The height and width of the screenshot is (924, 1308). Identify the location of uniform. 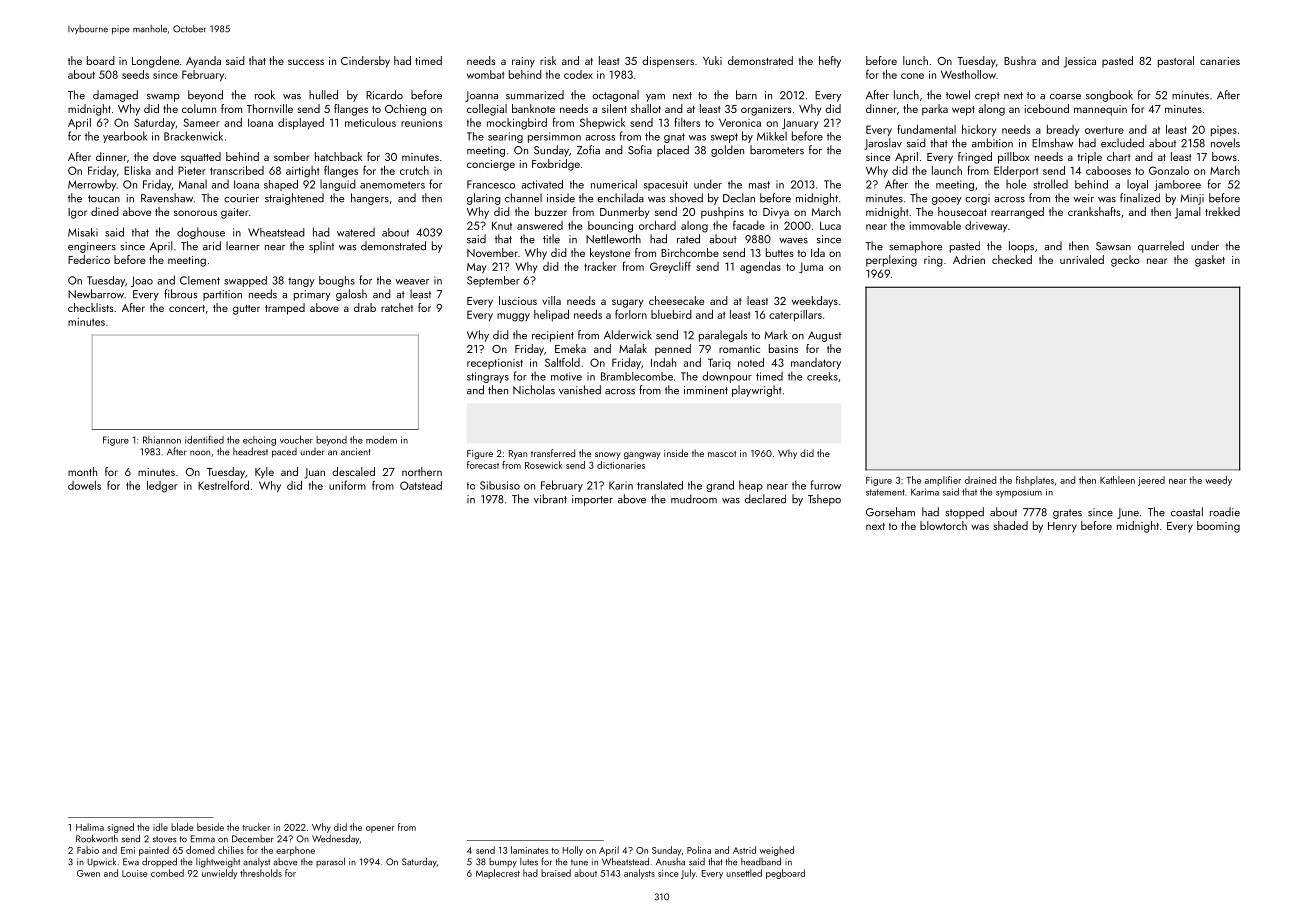
(347, 485).
